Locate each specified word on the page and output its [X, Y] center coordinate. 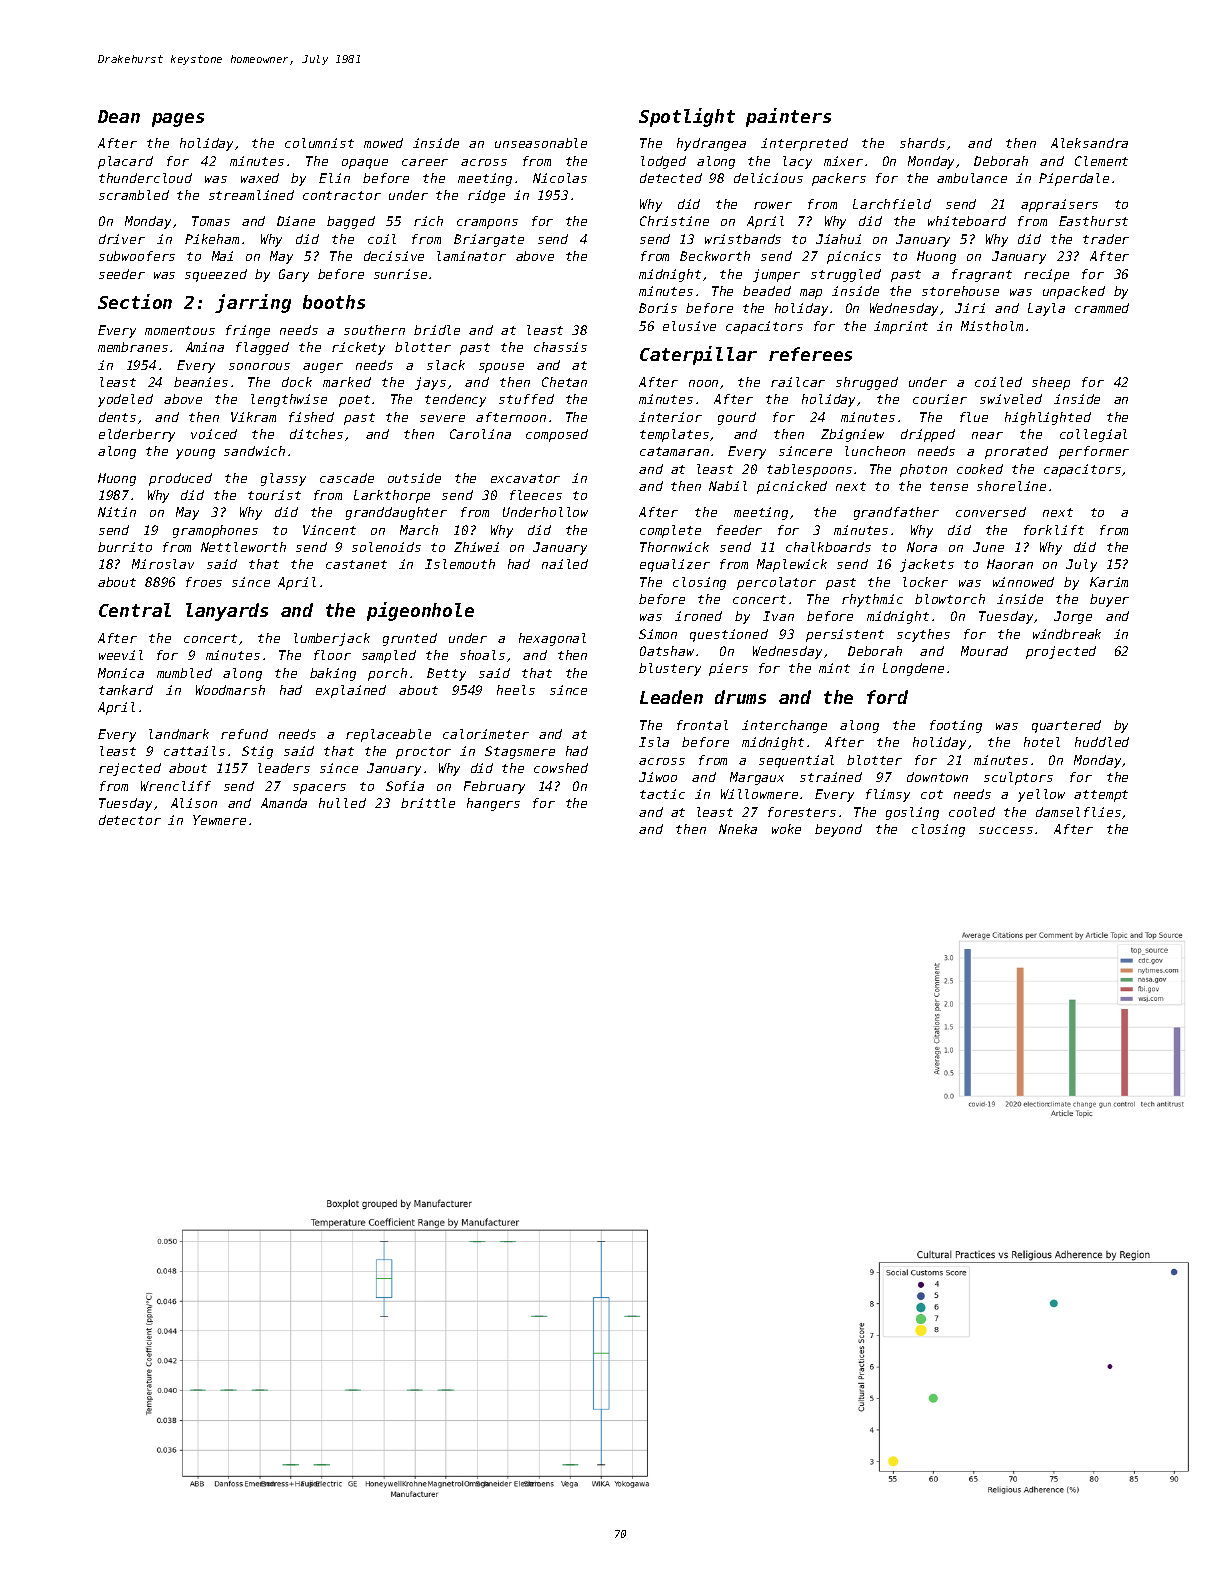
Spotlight [687, 117]
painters [788, 117]
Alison [194, 803]
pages [178, 120]
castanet [356, 564]
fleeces [536, 495]
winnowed [1023, 582]
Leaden [671, 697]
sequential [796, 761]
